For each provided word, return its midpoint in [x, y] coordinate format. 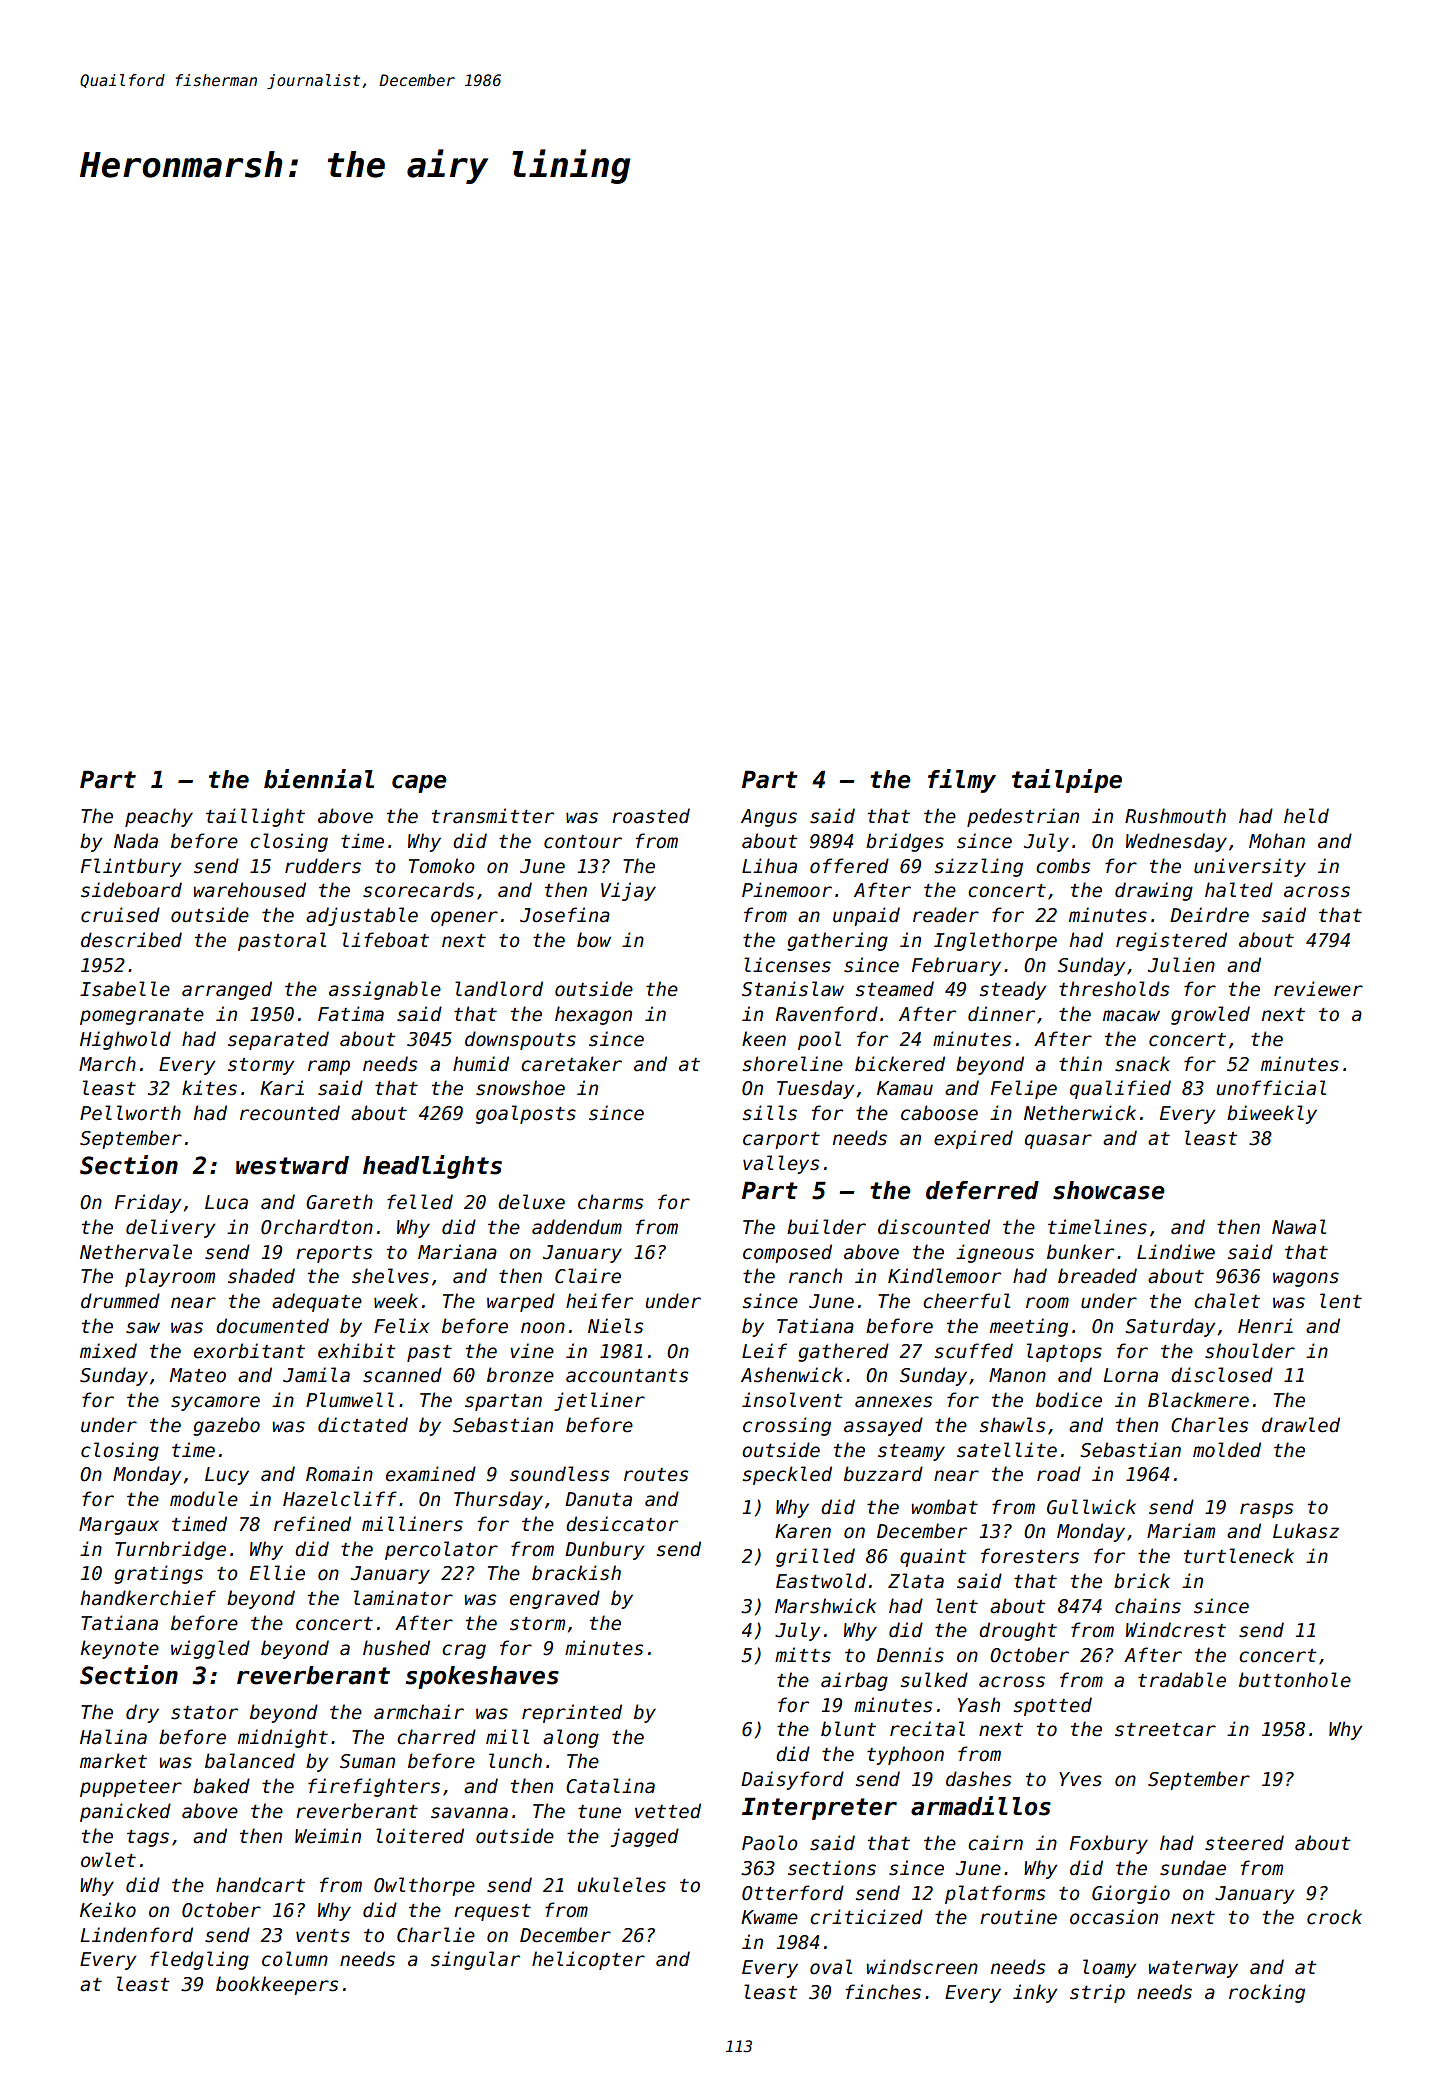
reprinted [572, 1713]
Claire [588, 1276]
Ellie [277, 1573]
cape [419, 784]
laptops [1064, 1352]
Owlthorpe [424, 1886]
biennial [319, 779]
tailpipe [1067, 781]
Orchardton [317, 1227]
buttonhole [1295, 1680]
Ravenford [827, 1014]
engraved [555, 1599]
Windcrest [1176, 1630]
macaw [1131, 1016]
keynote [120, 1649]
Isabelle [125, 989]
